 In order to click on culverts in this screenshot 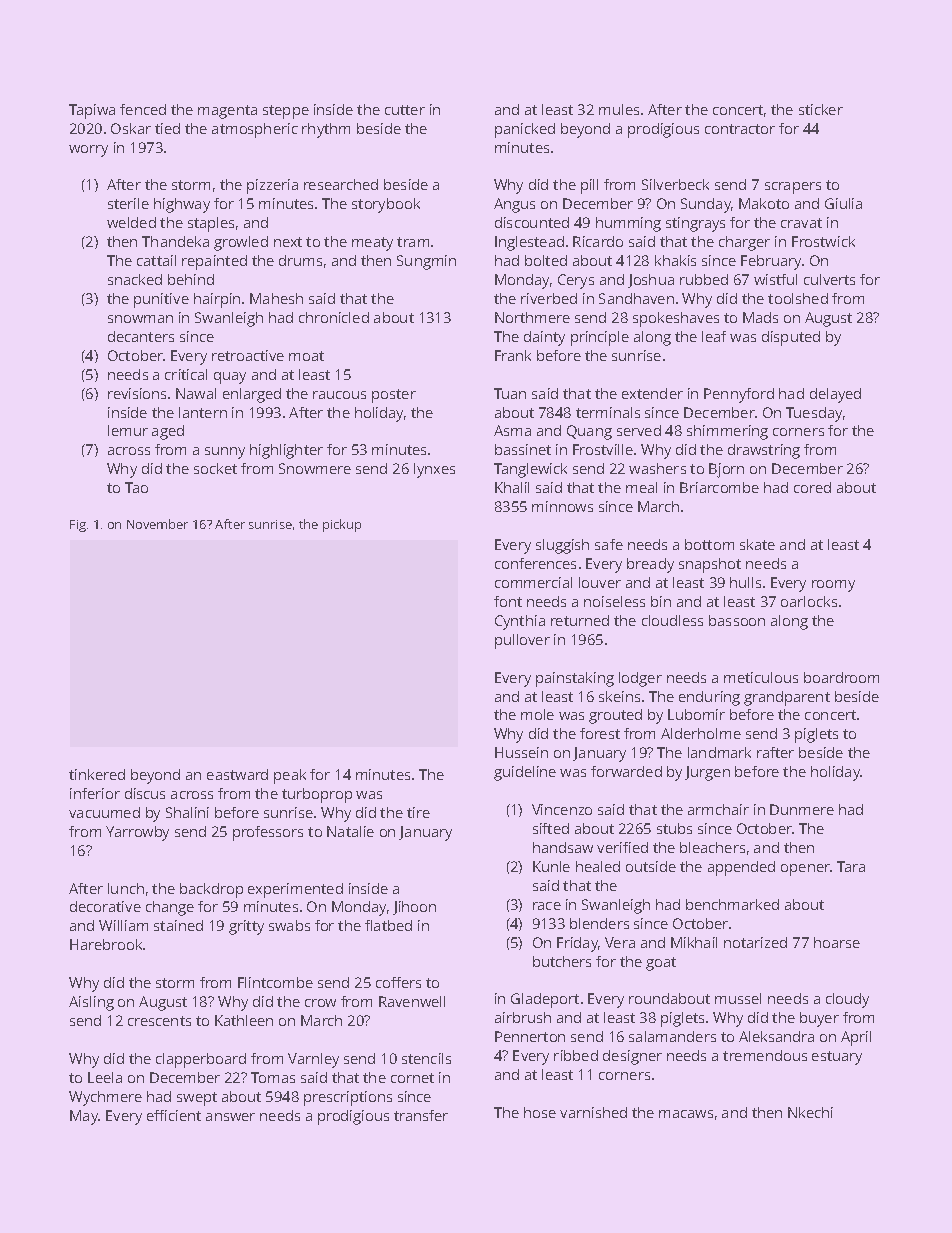, I will do `click(829, 279)`.
